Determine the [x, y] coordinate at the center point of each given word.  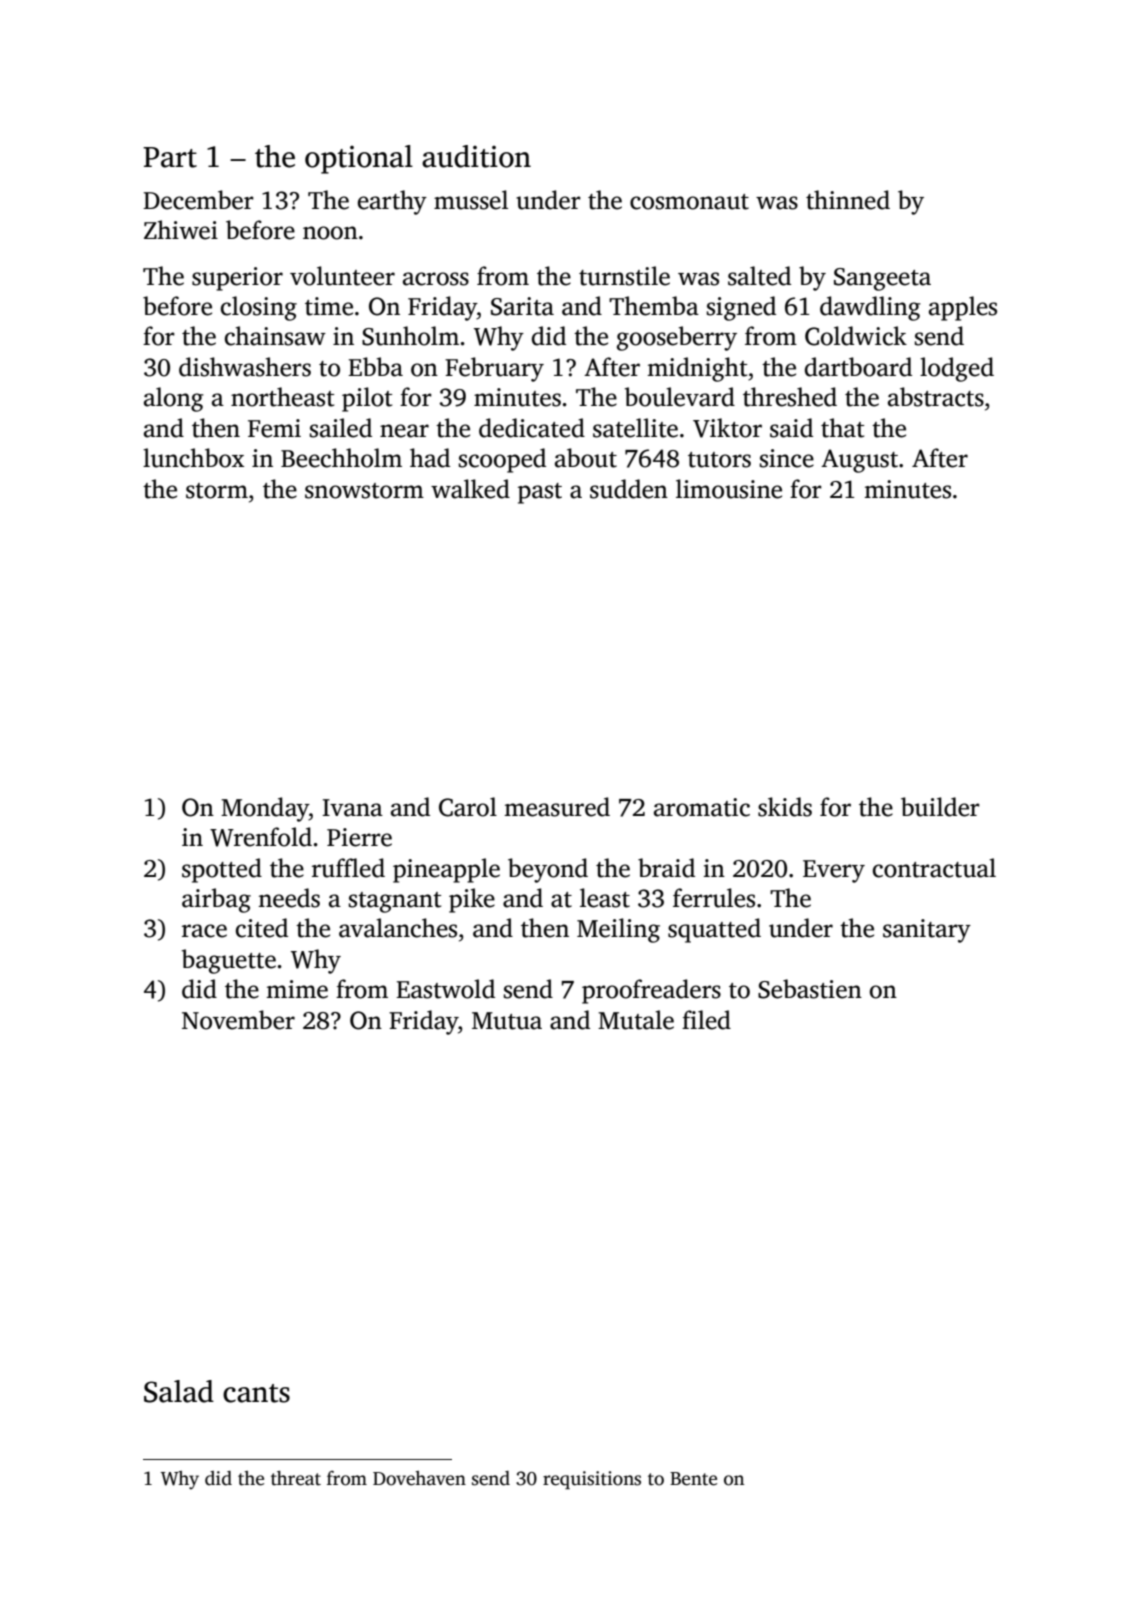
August [859, 461]
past [540, 493]
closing [259, 308]
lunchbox [193, 458]
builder [940, 807]
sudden [629, 489]
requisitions [592, 1480]
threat [296, 1478]
